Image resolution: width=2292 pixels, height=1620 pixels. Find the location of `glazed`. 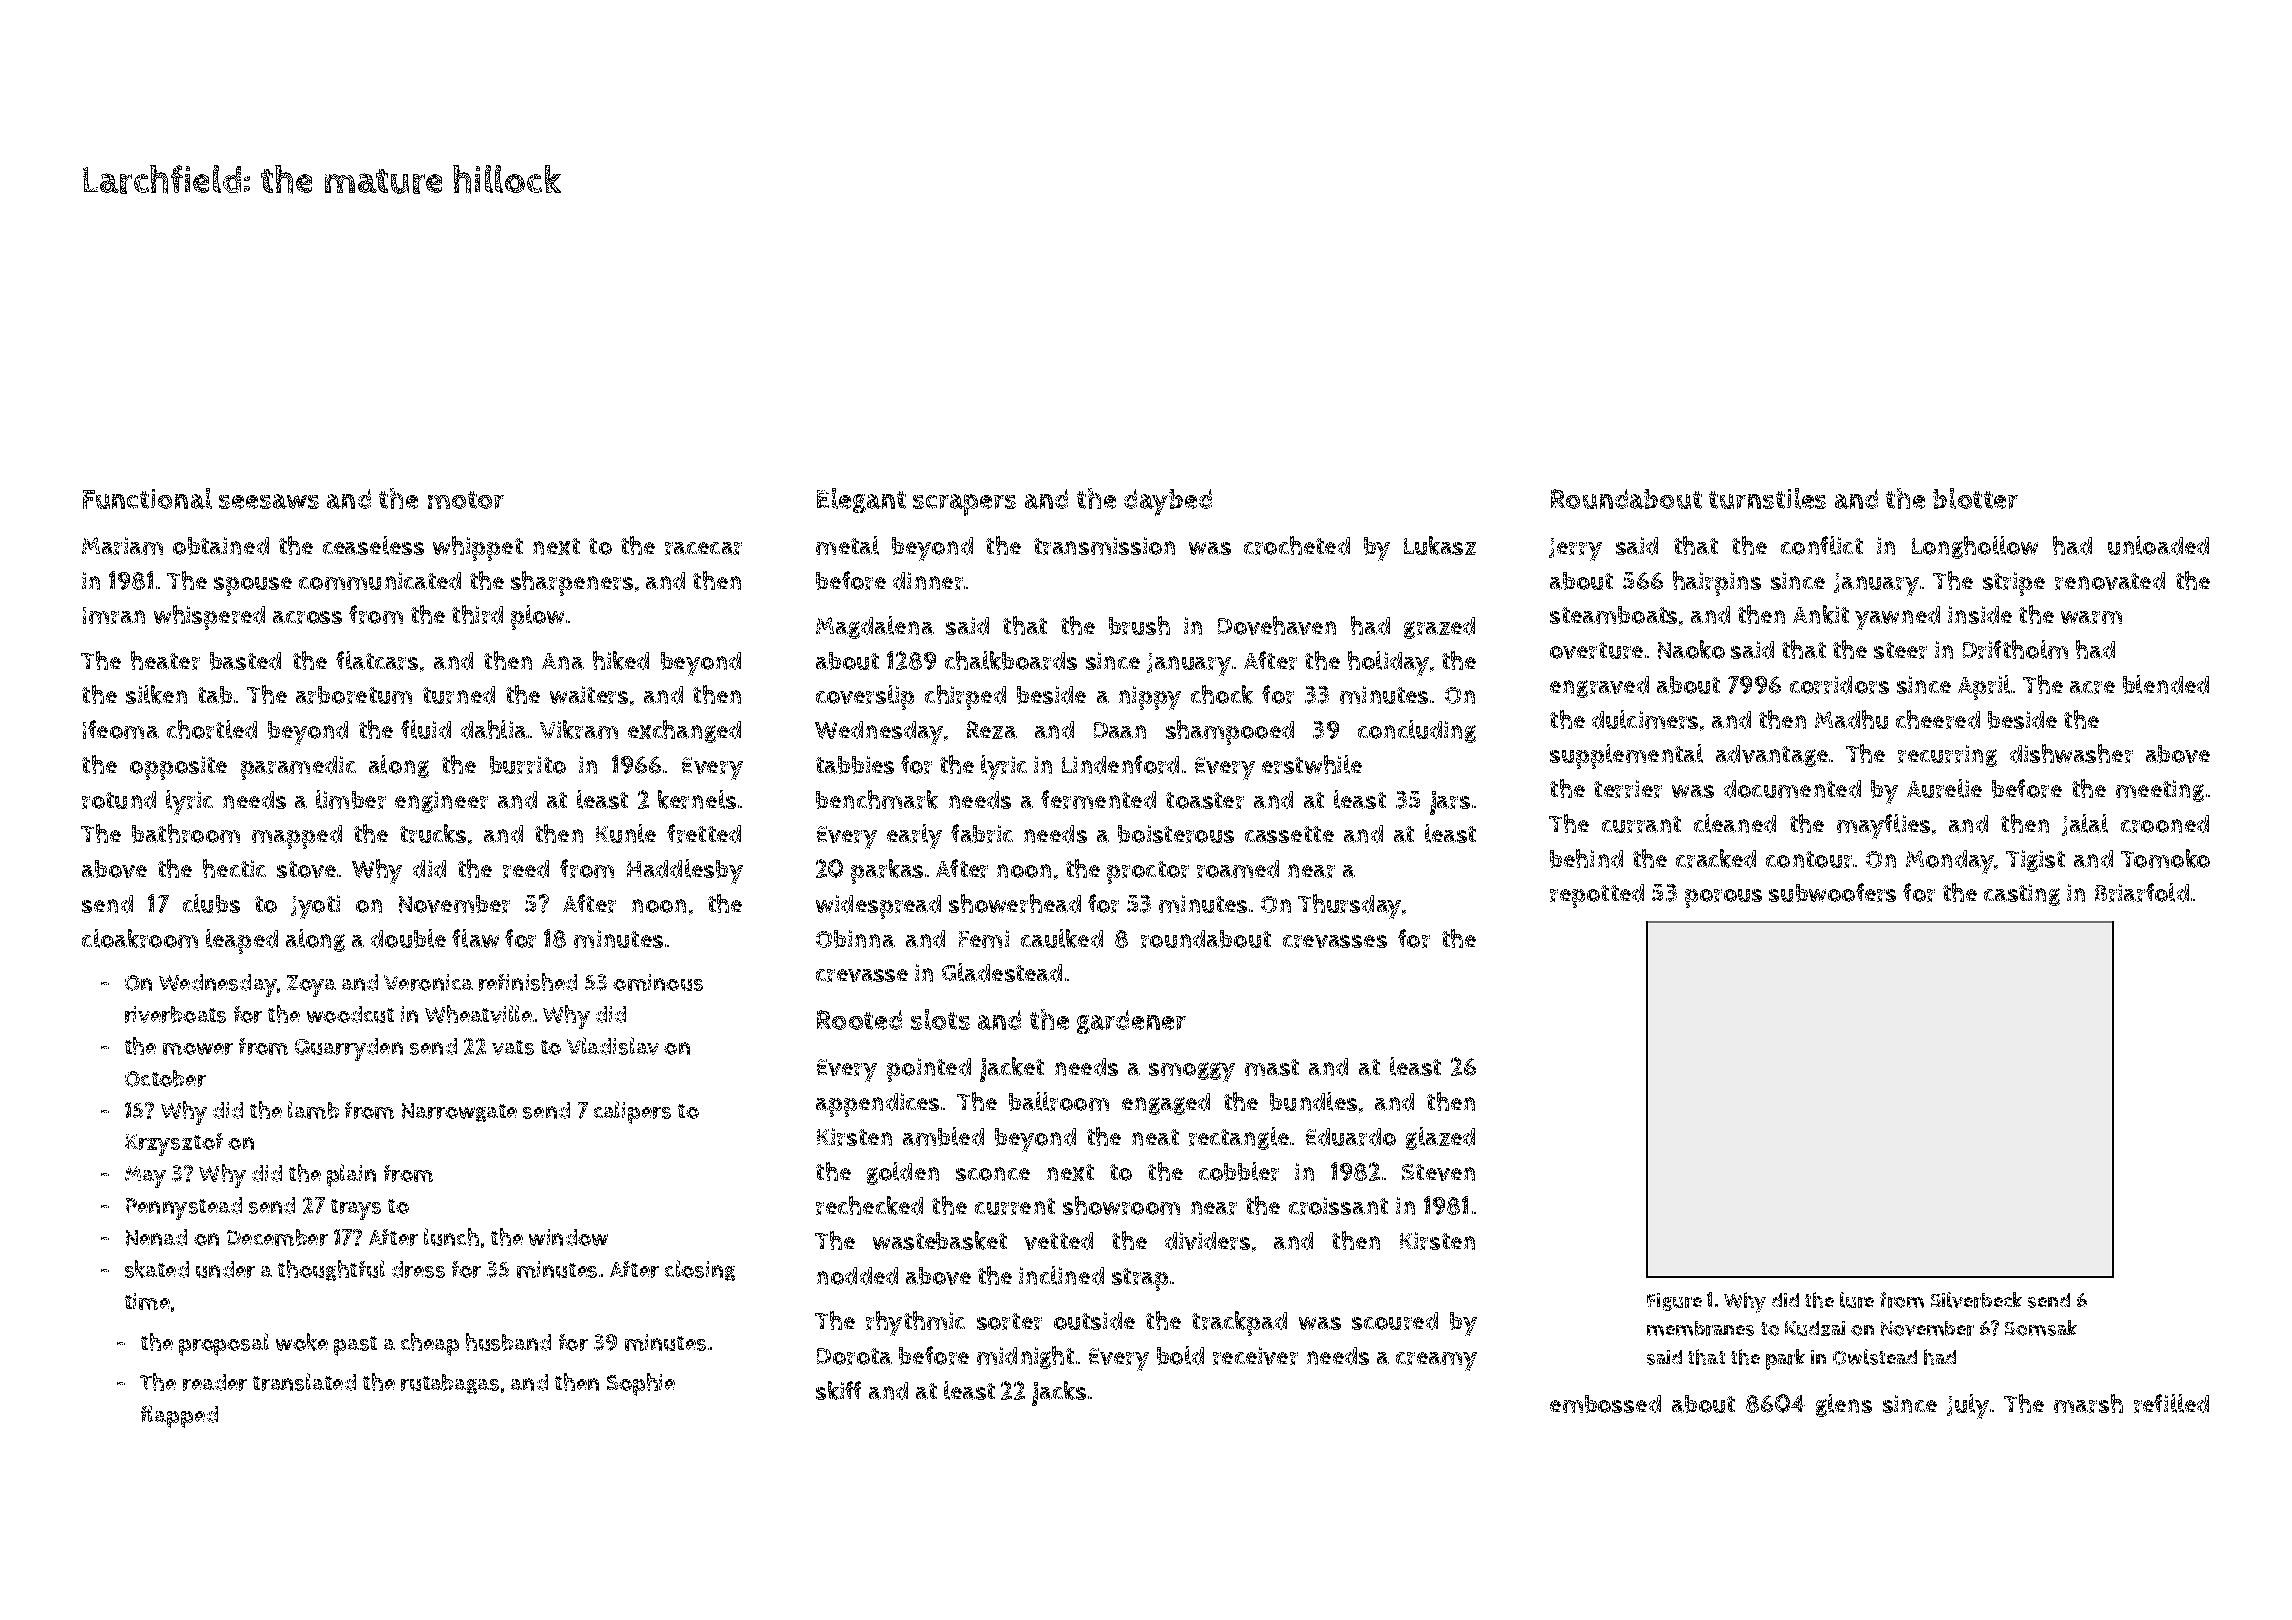

glazed is located at coordinates (1440, 1138).
